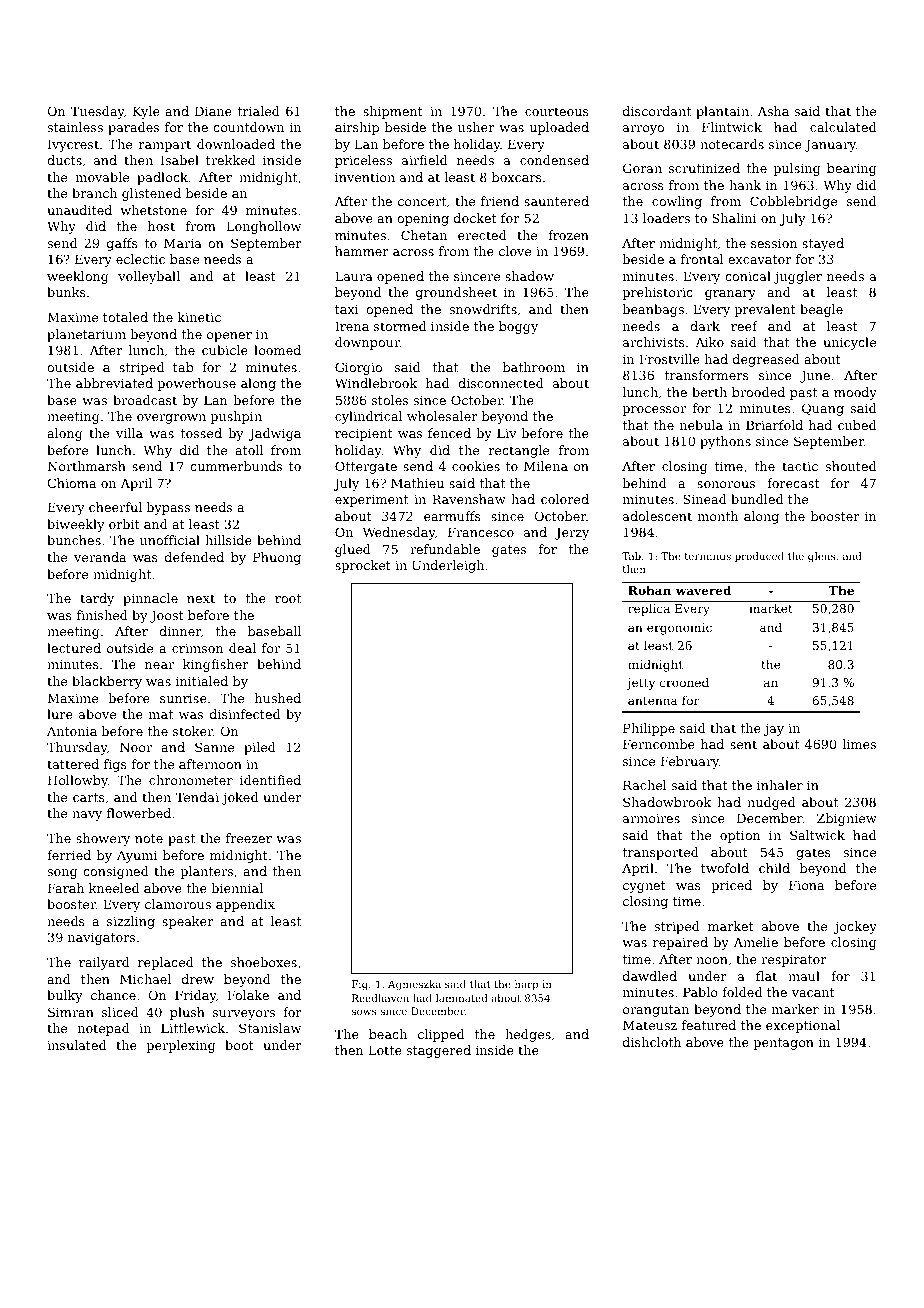 Image resolution: width=924 pixels, height=1308 pixels. I want to click on Zbigniew, so click(847, 819).
